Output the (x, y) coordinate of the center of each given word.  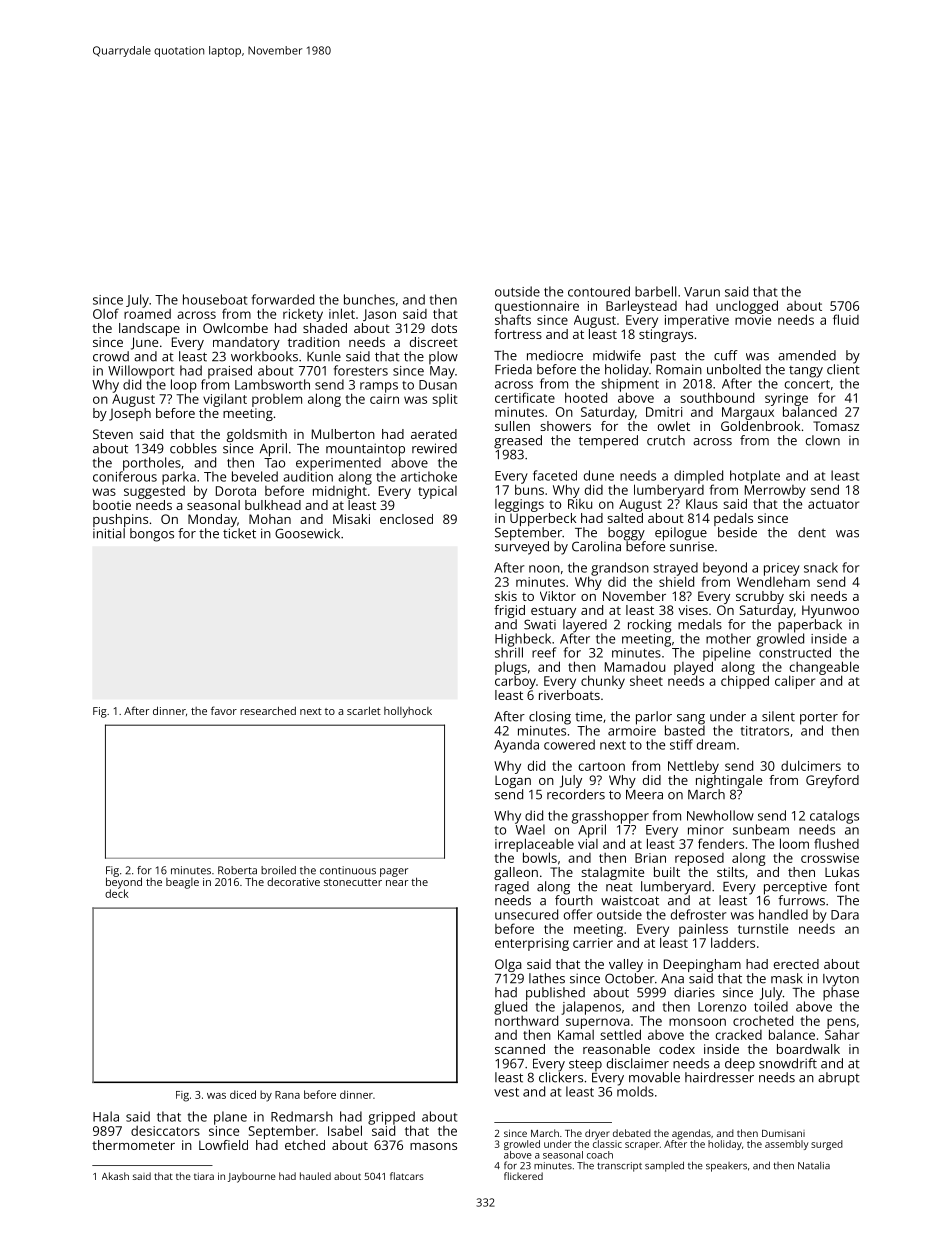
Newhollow (720, 815)
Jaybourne (252, 1177)
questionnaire (537, 307)
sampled (664, 1166)
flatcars (407, 1176)
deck (117, 893)
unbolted (734, 369)
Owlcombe (235, 328)
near (397, 883)
